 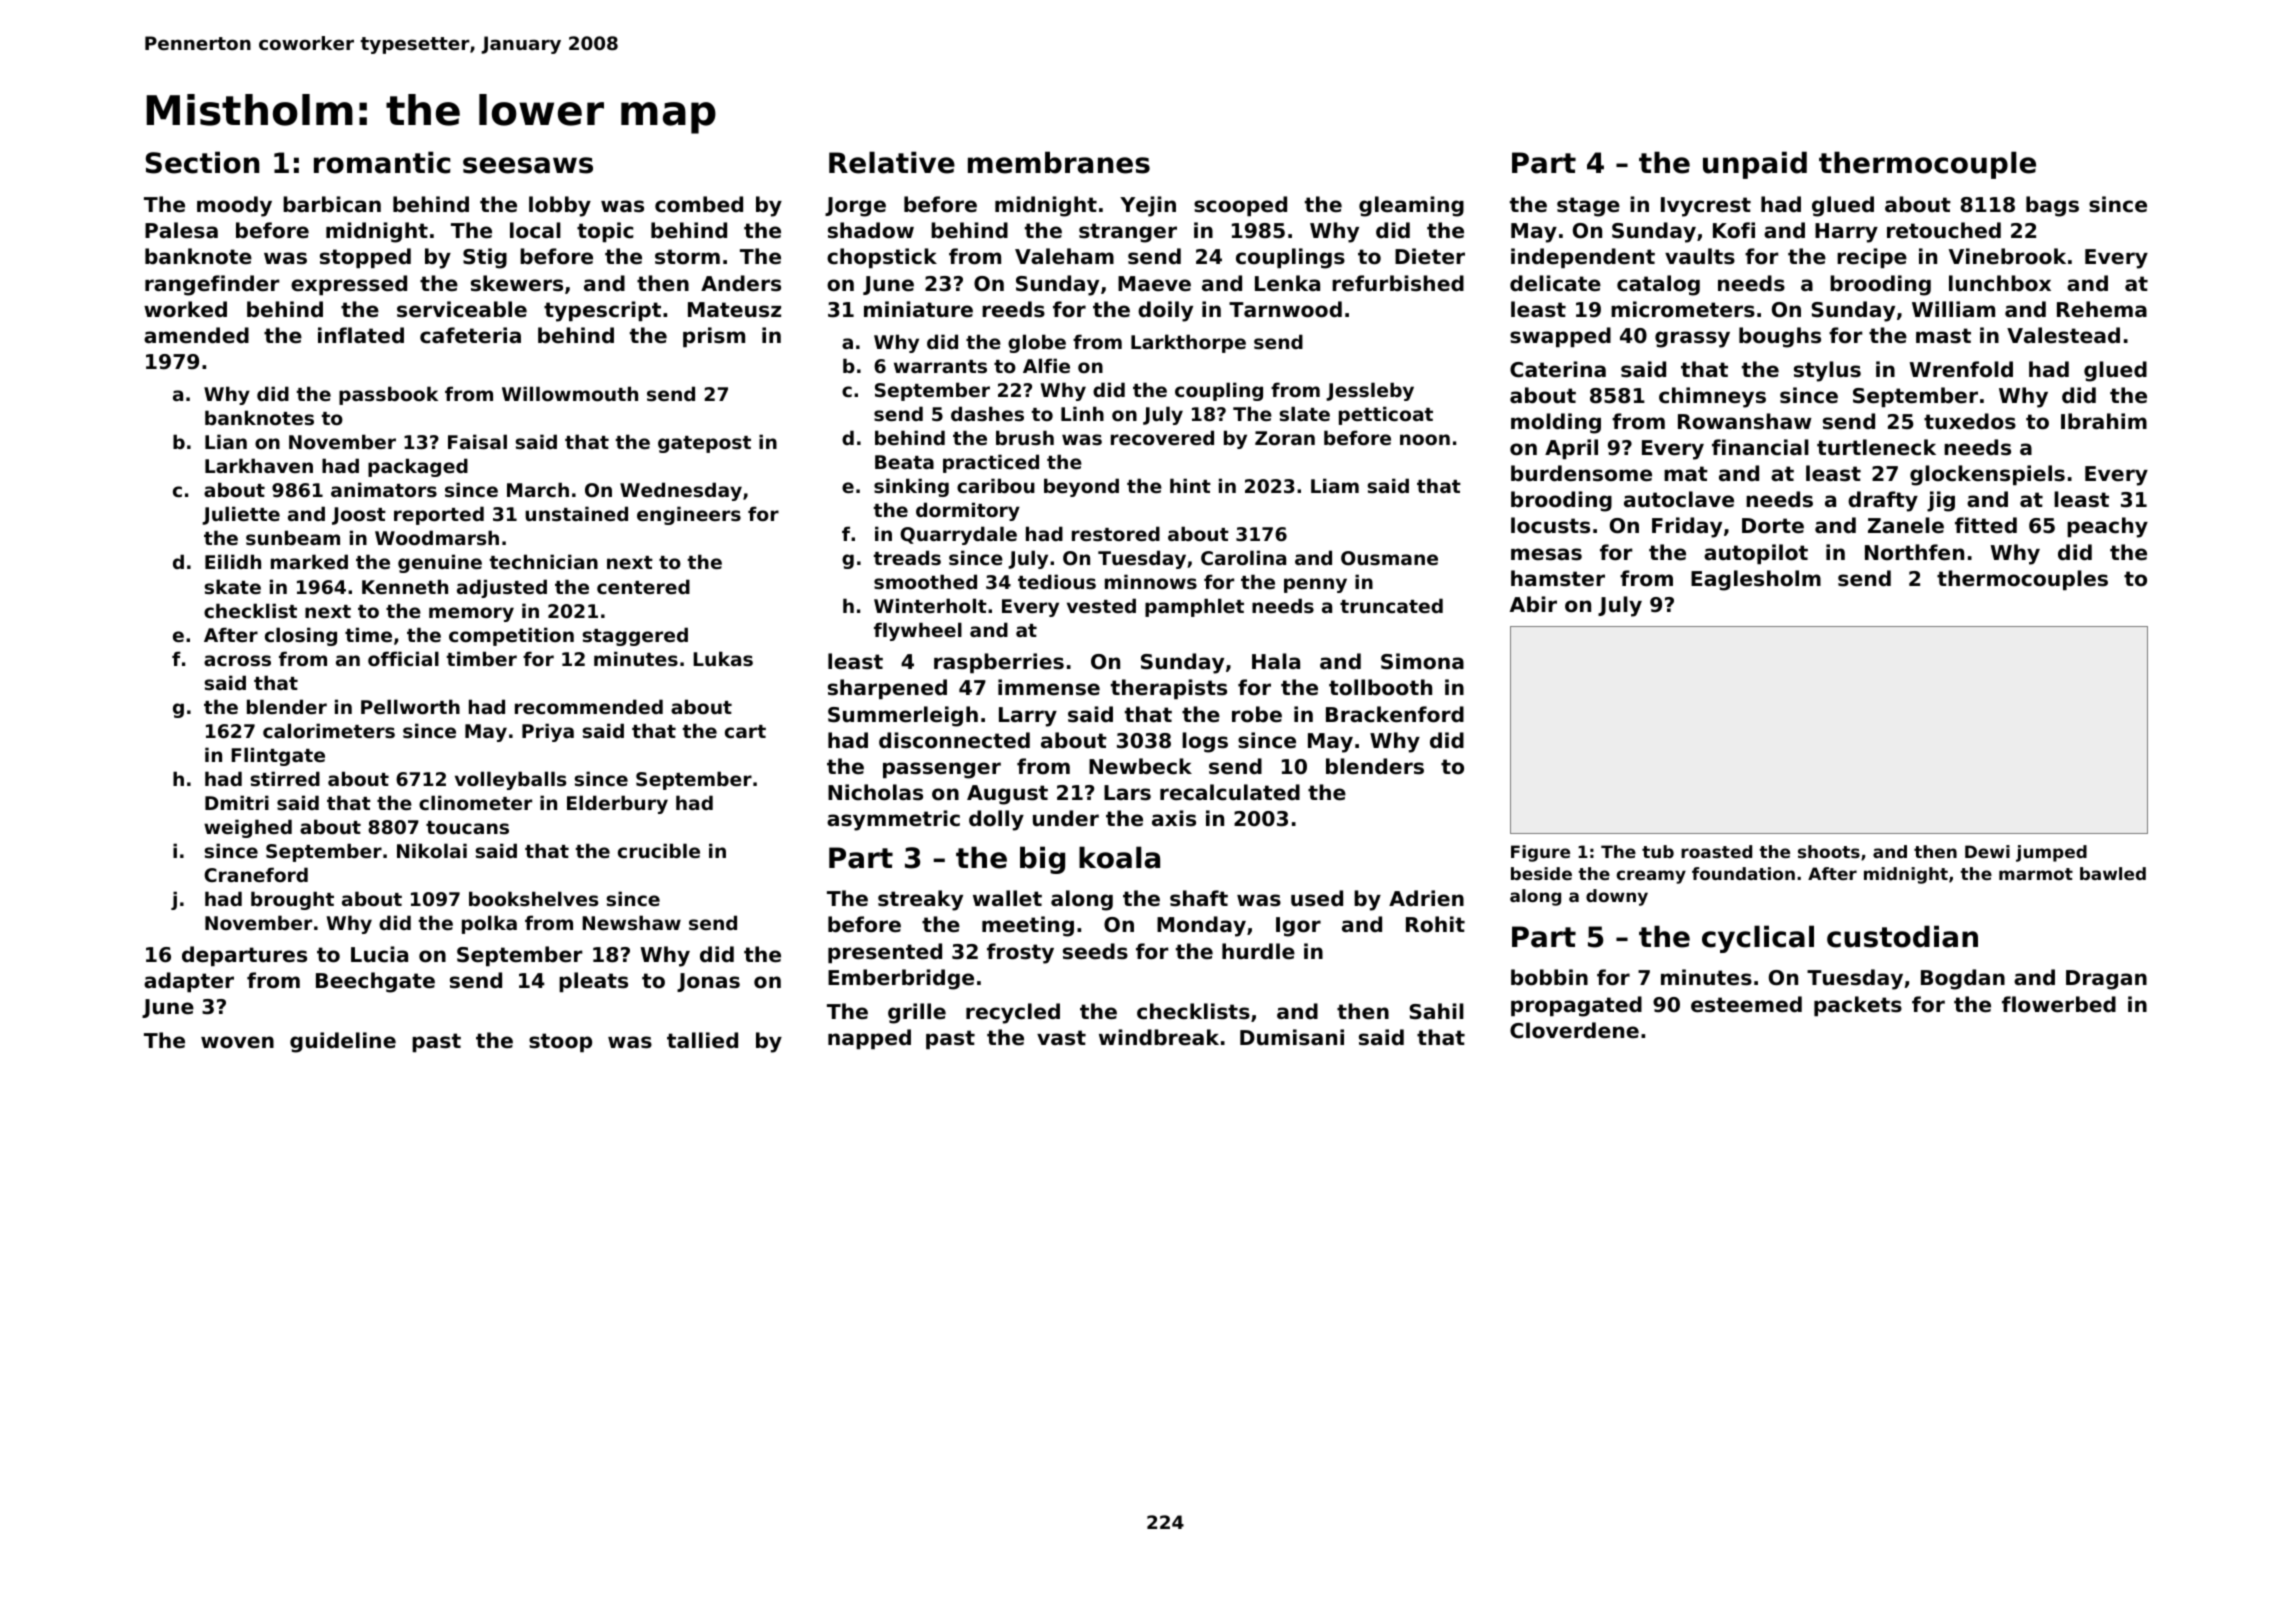 I want to click on stopped, so click(x=365, y=258).
